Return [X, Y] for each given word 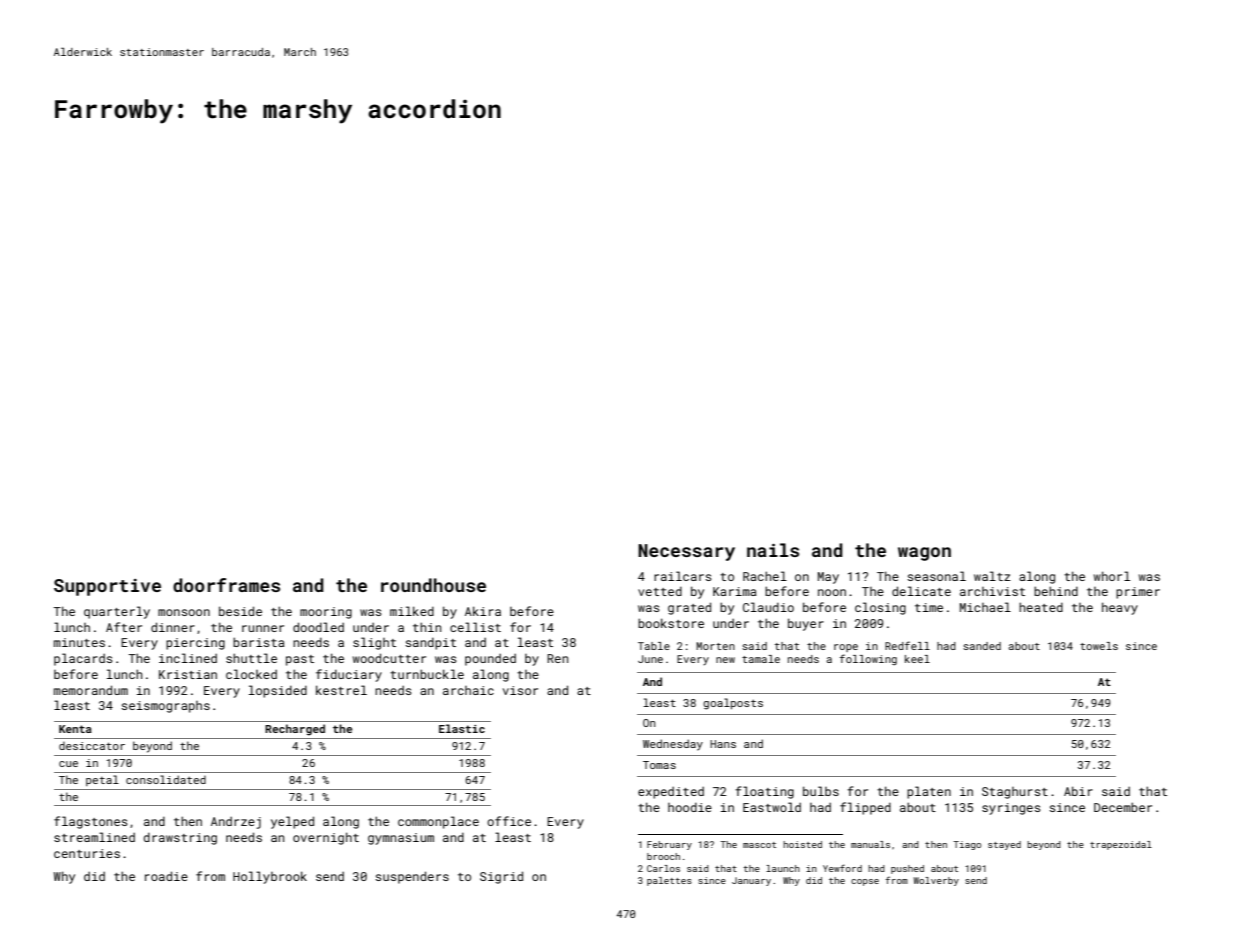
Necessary [686, 552]
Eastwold [772, 807]
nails [773, 550]
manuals [870, 844]
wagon [924, 554]
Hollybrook [270, 877]
